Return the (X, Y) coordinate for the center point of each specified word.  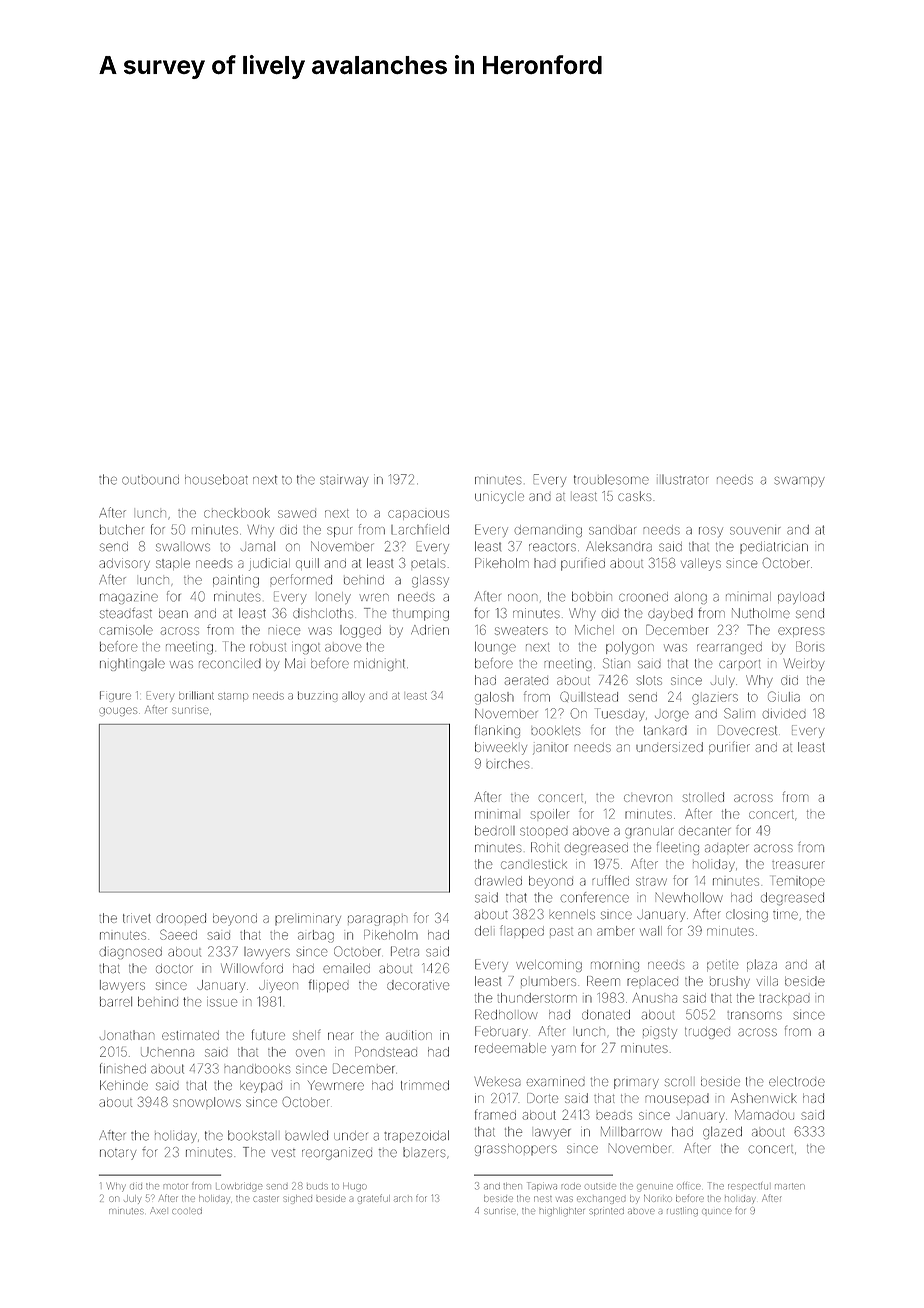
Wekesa (498, 1081)
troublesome (611, 480)
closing (747, 915)
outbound (150, 480)
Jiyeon (278, 986)
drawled (498, 881)
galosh (494, 698)
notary (118, 1154)
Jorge (672, 716)
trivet (137, 918)
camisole (126, 630)
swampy (800, 482)
